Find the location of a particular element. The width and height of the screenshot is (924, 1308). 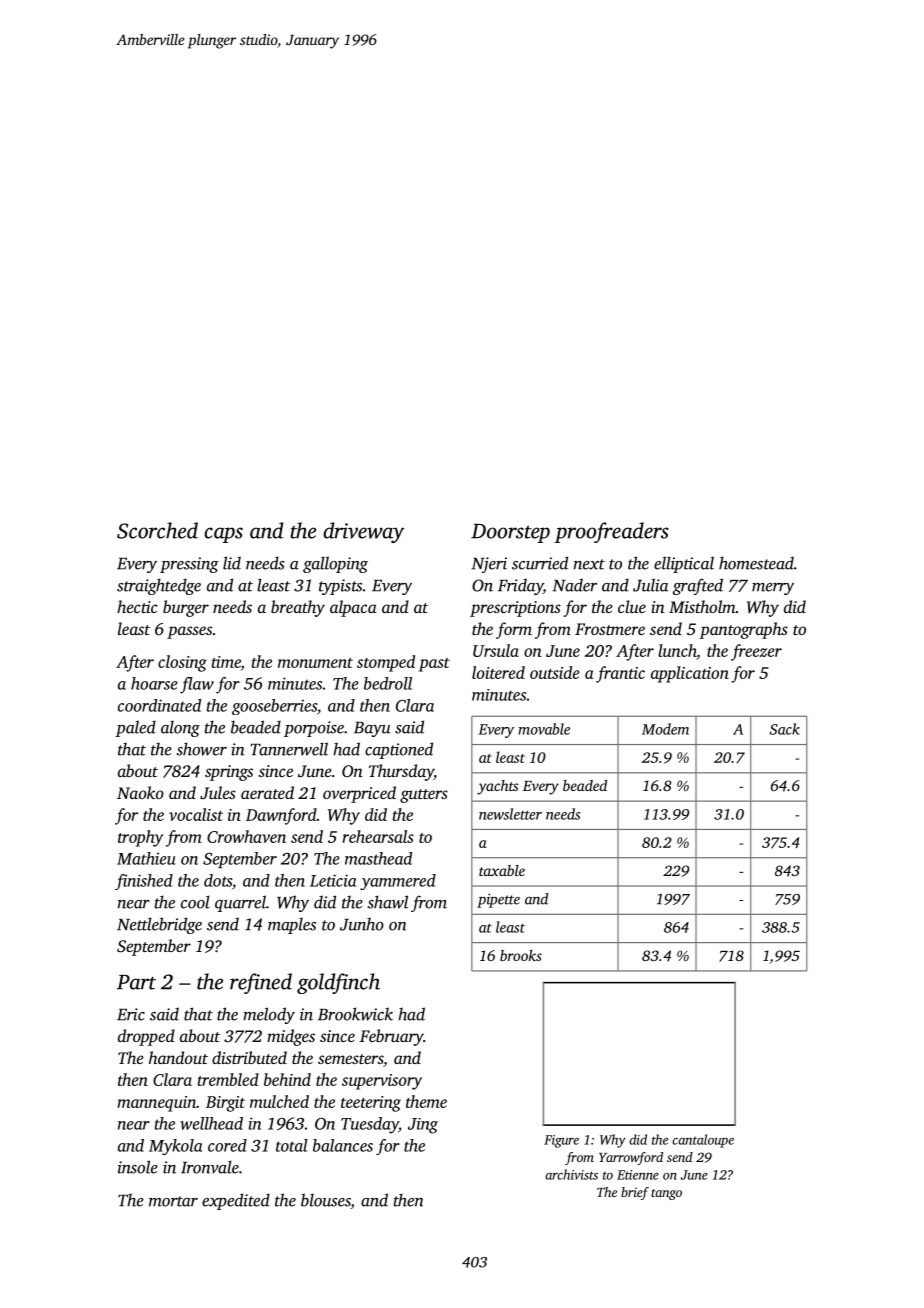

frantic is located at coordinates (620, 674).
